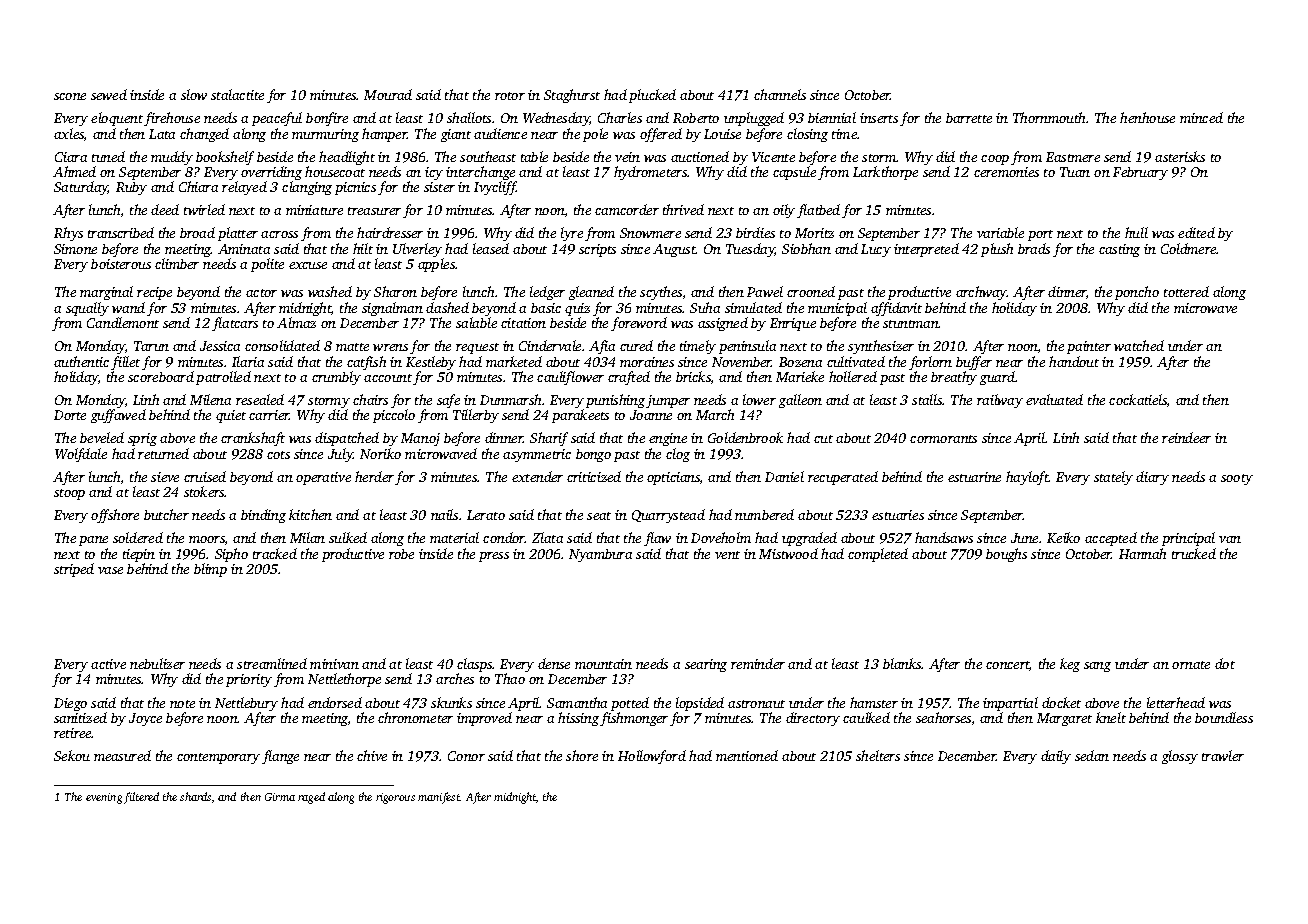  Describe the element at coordinates (750, 250) in the image. I see `Tuesday` at that location.
